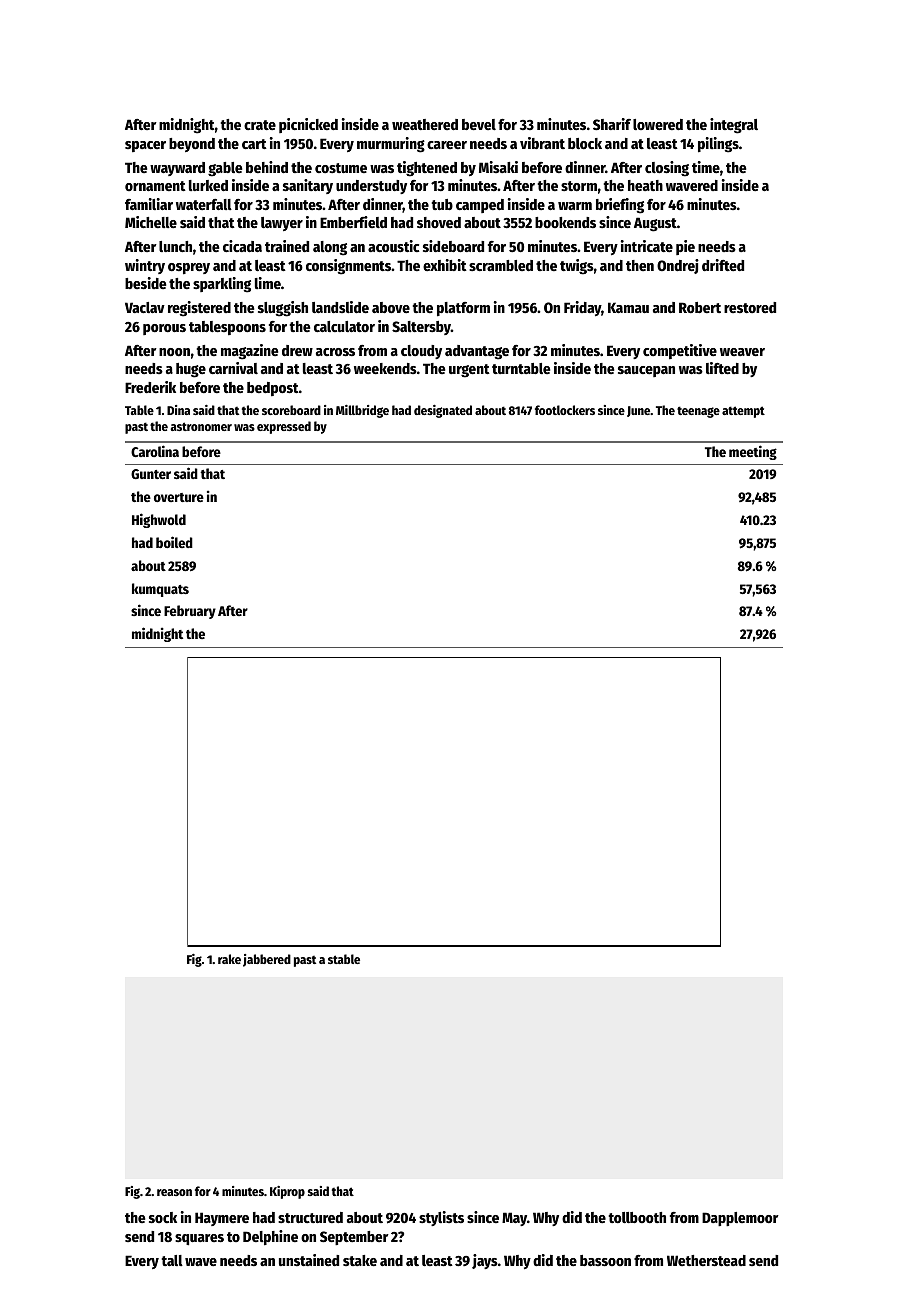  I want to click on rake, so click(229, 959).
